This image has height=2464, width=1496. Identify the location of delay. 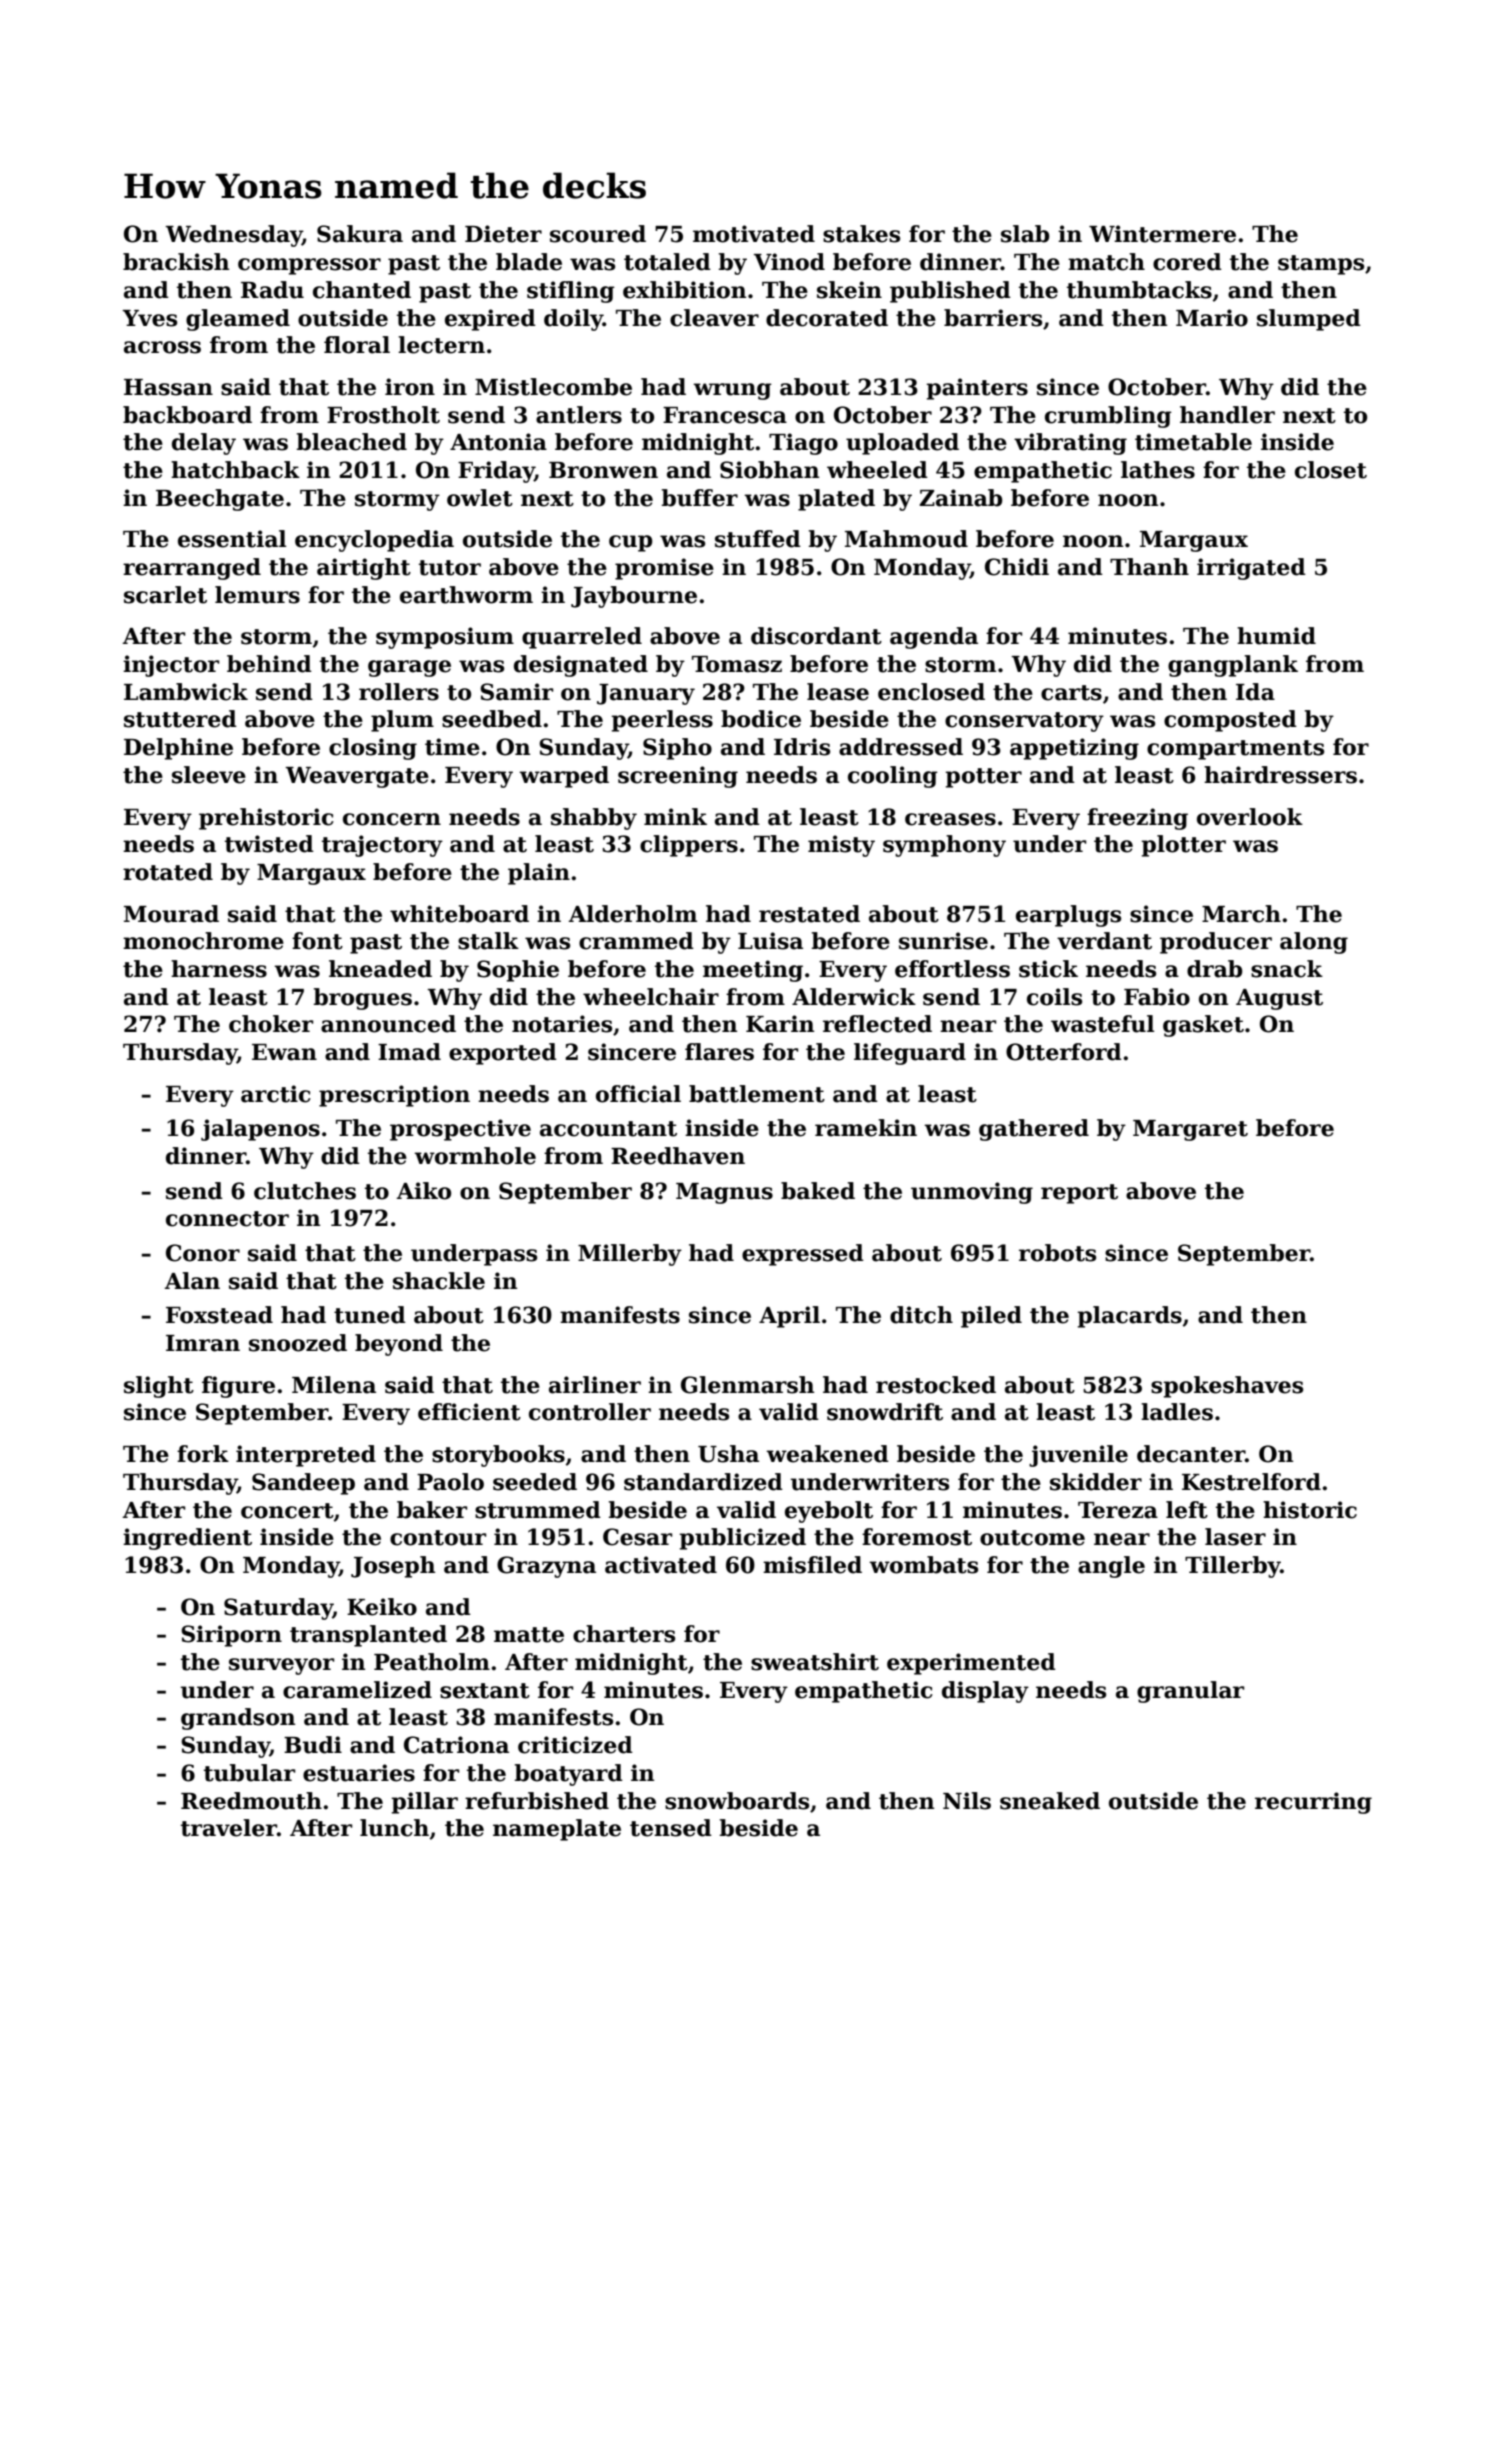
(204, 444).
